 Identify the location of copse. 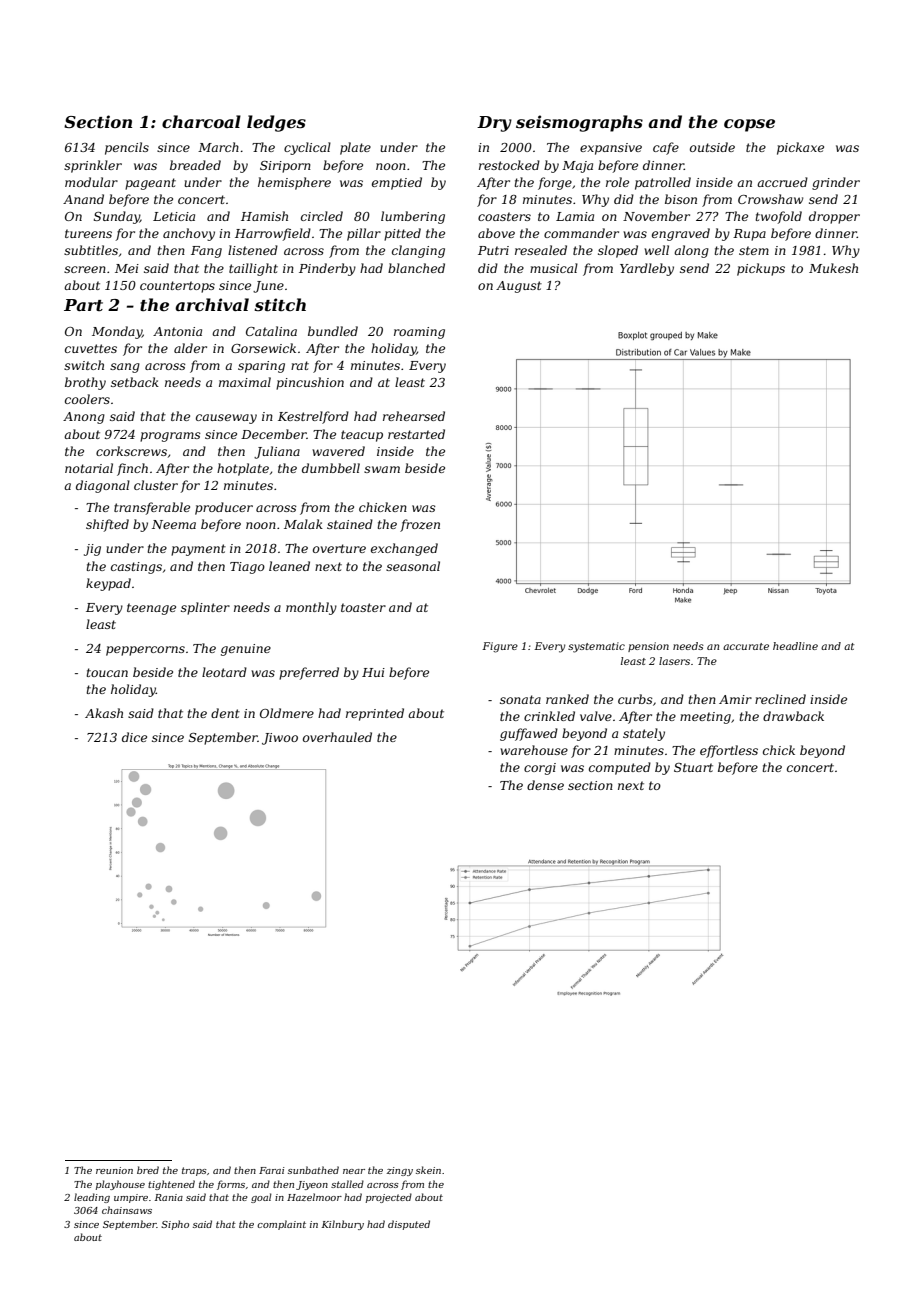
(749, 125).
